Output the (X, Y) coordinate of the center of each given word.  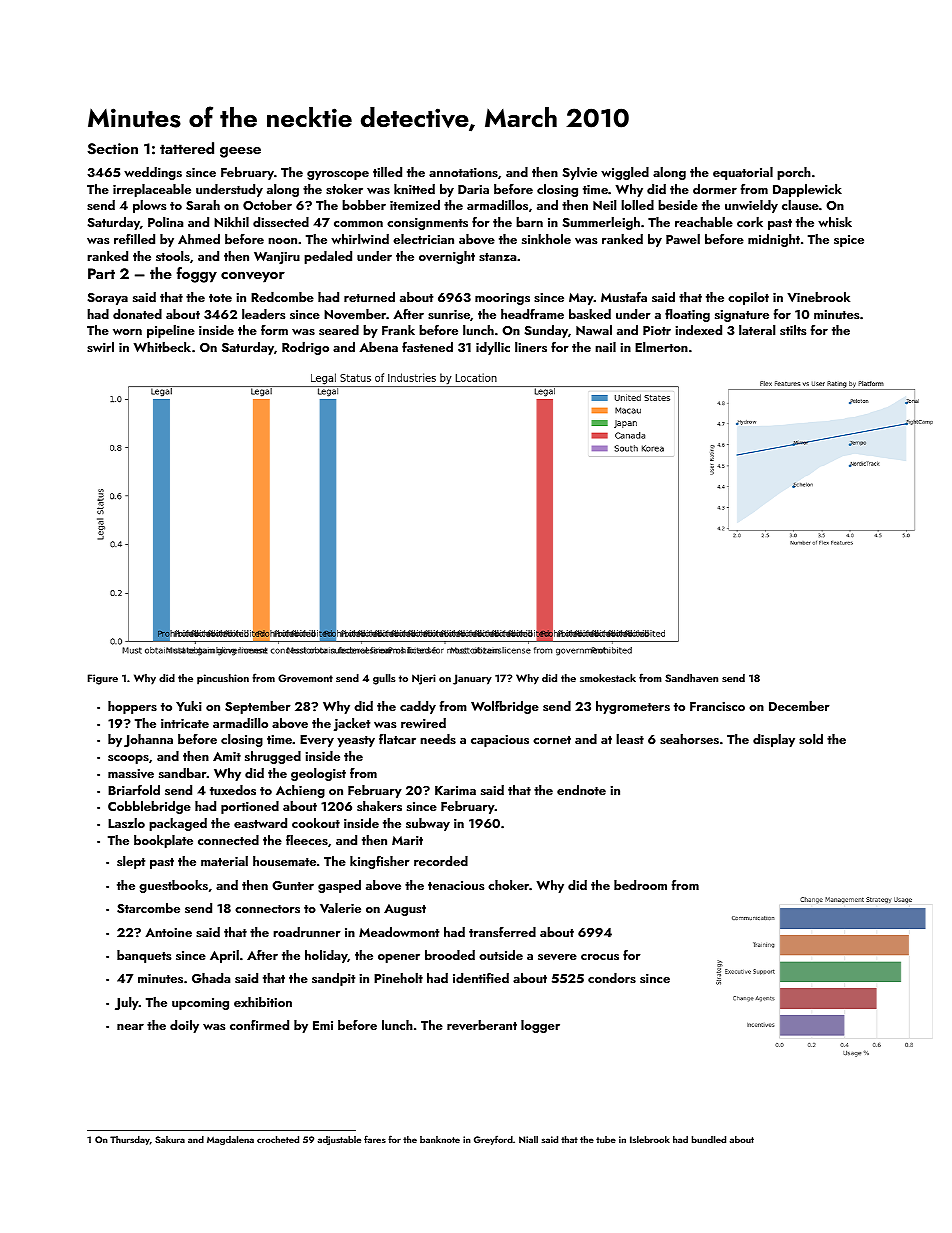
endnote (581, 790)
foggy (197, 275)
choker (509, 885)
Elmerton (661, 347)
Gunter (293, 886)
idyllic (493, 348)
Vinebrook (818, 297)
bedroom (640, 885)
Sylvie (580, 173)
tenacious (456, 885)
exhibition (263, 1002)
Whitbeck (162, 347)
